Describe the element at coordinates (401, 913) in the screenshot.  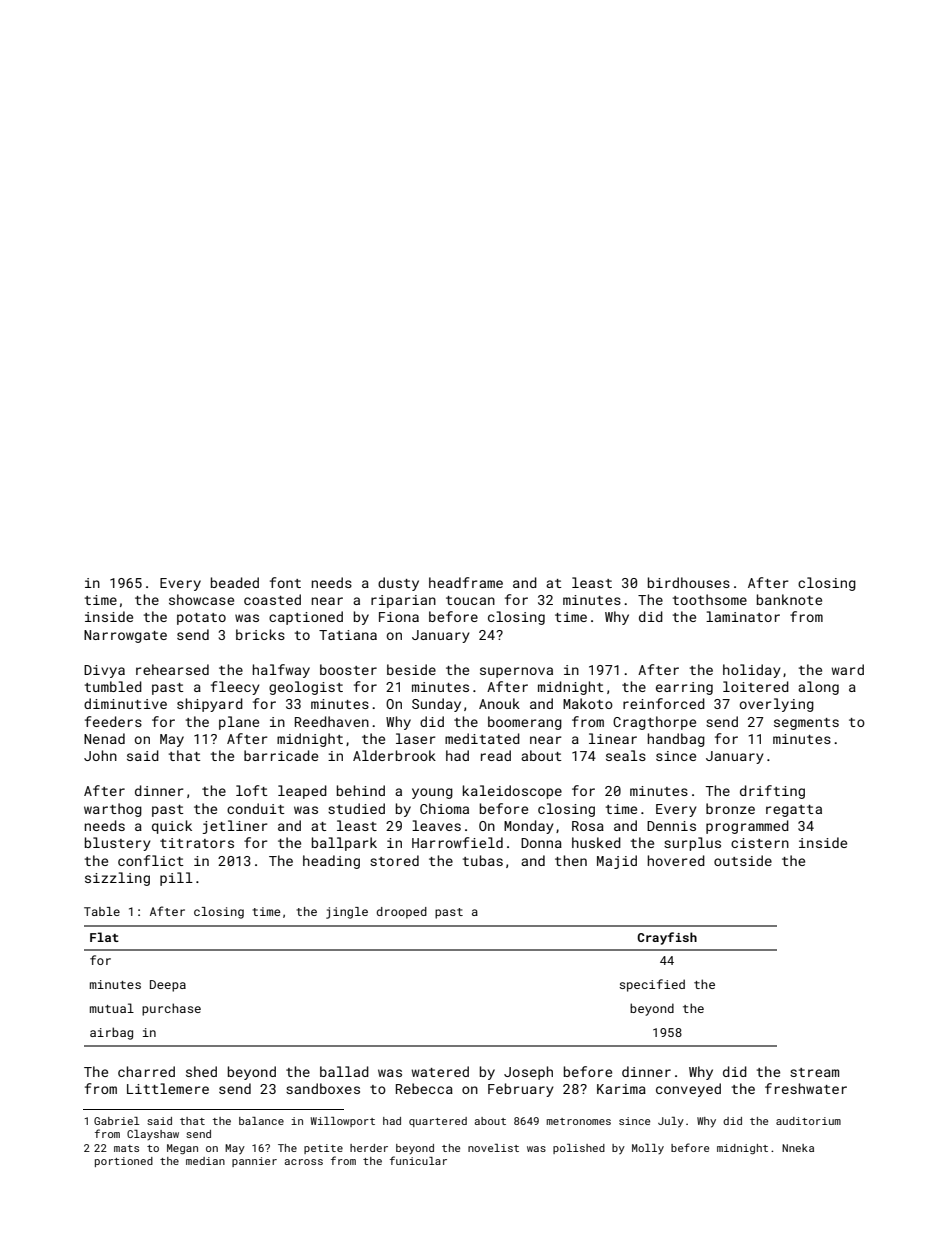
I see `drooped` at that location.
